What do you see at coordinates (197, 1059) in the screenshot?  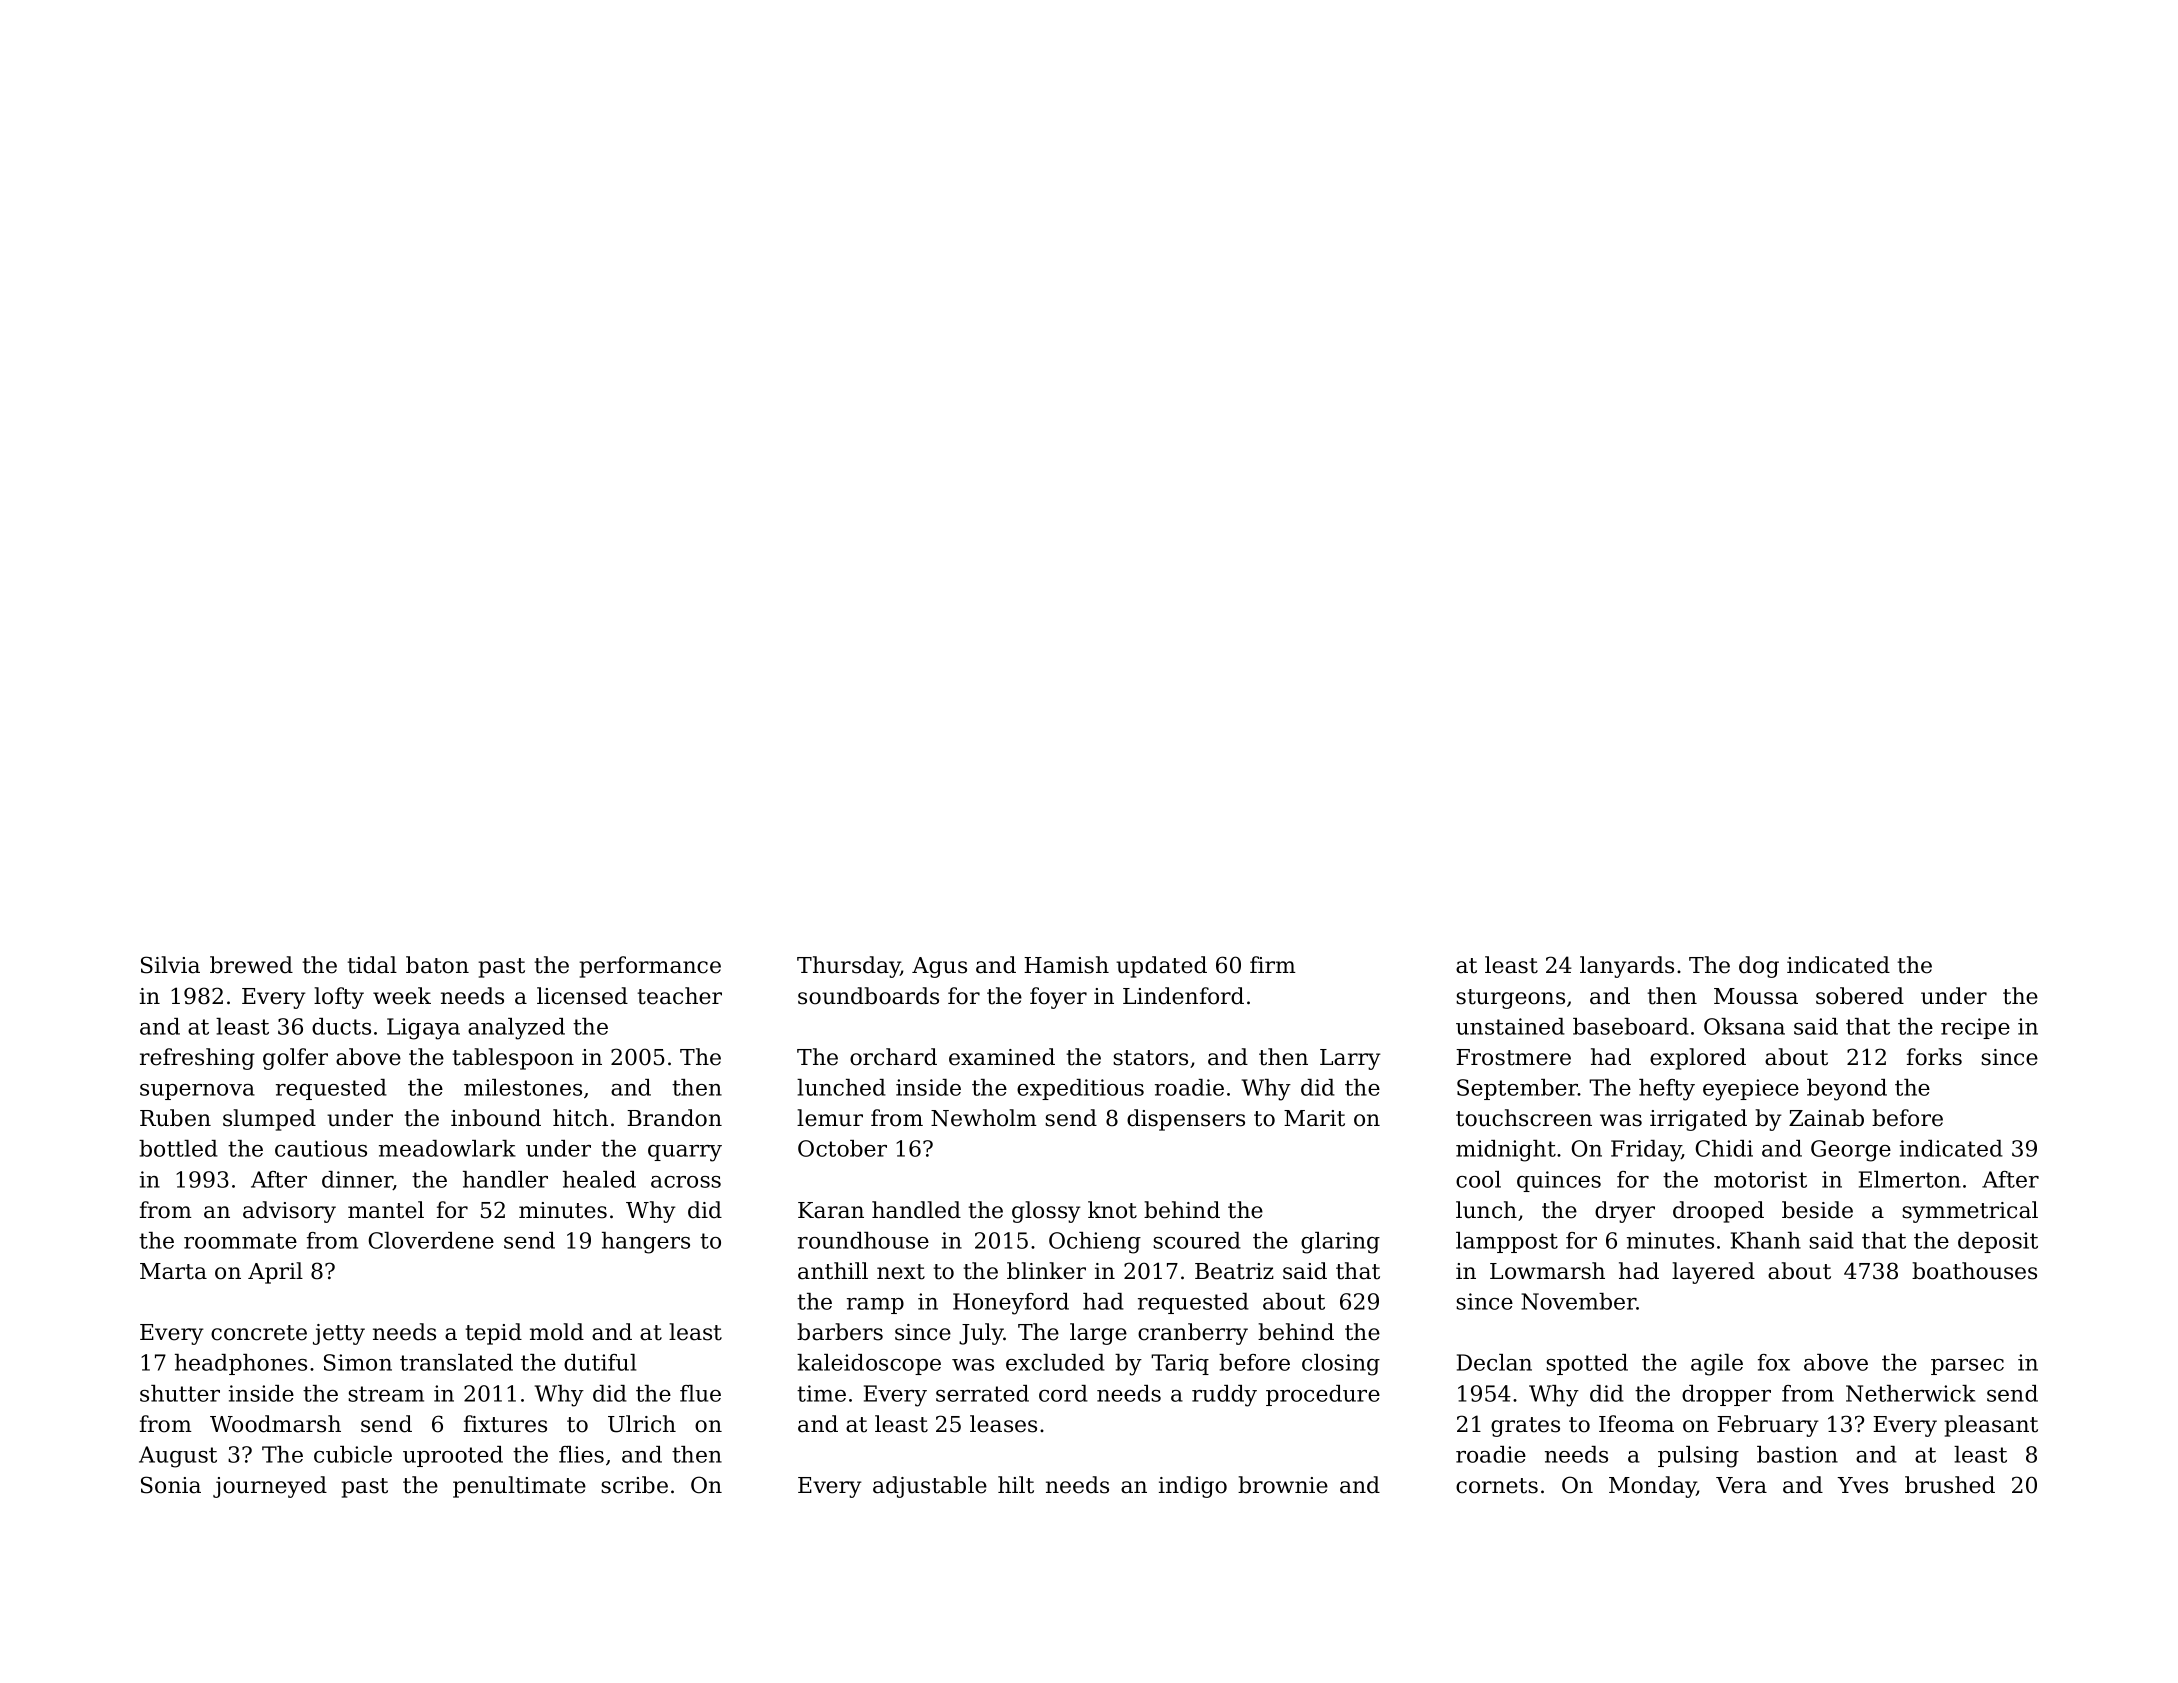 I see `refreshing` at bounding box center [197, 1059].
